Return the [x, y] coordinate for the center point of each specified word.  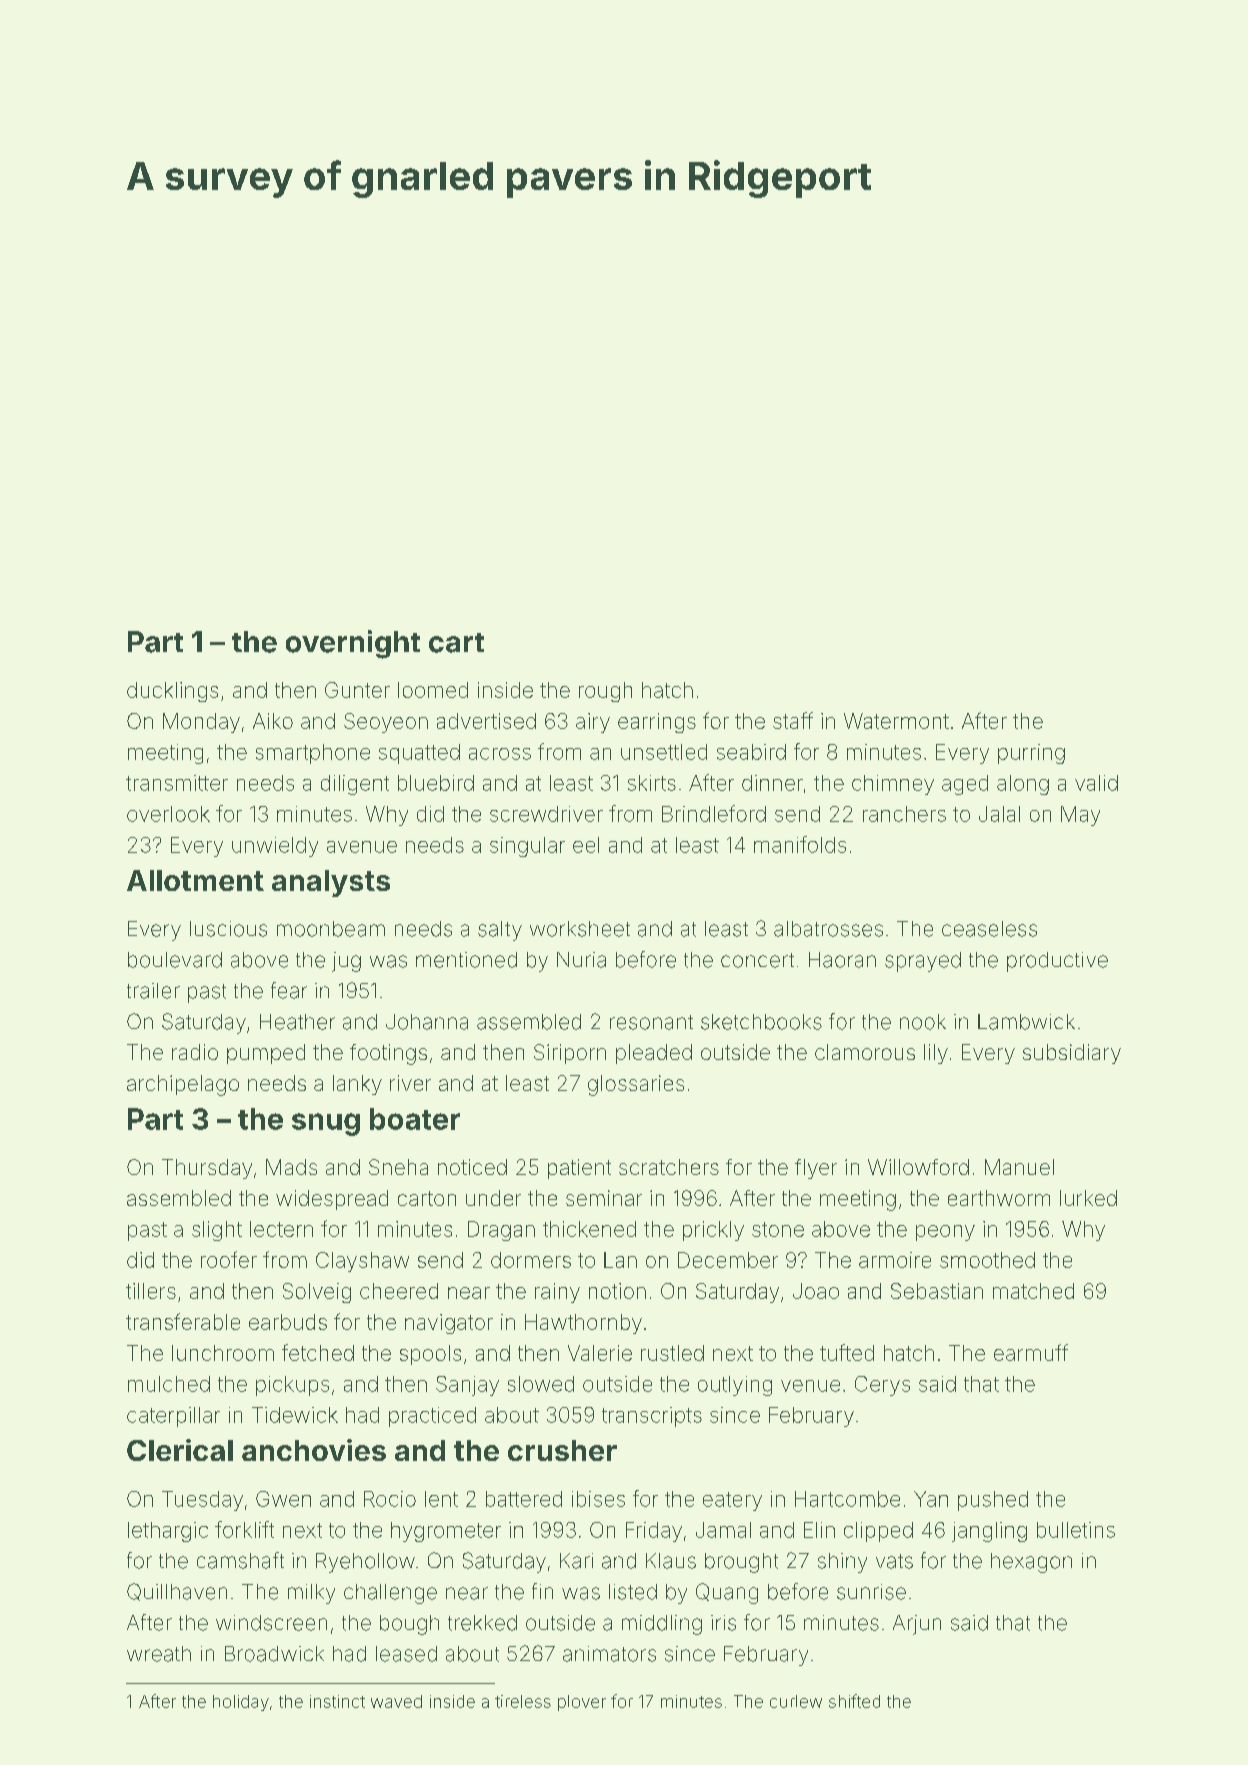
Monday [201, 723]
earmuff [1031, 1352]
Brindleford [714, 813]
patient [579, 1169]
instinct [337, 1701]
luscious [228, 929]
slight [217, 1231]
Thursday [207, 1169]
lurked [1088, 1198]
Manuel [1019, 1167]
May [1080, 816]
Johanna [427, 1022]
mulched [169, 1384]
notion [617, 1291]
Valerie [600, 1353]
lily [936, 1054]
